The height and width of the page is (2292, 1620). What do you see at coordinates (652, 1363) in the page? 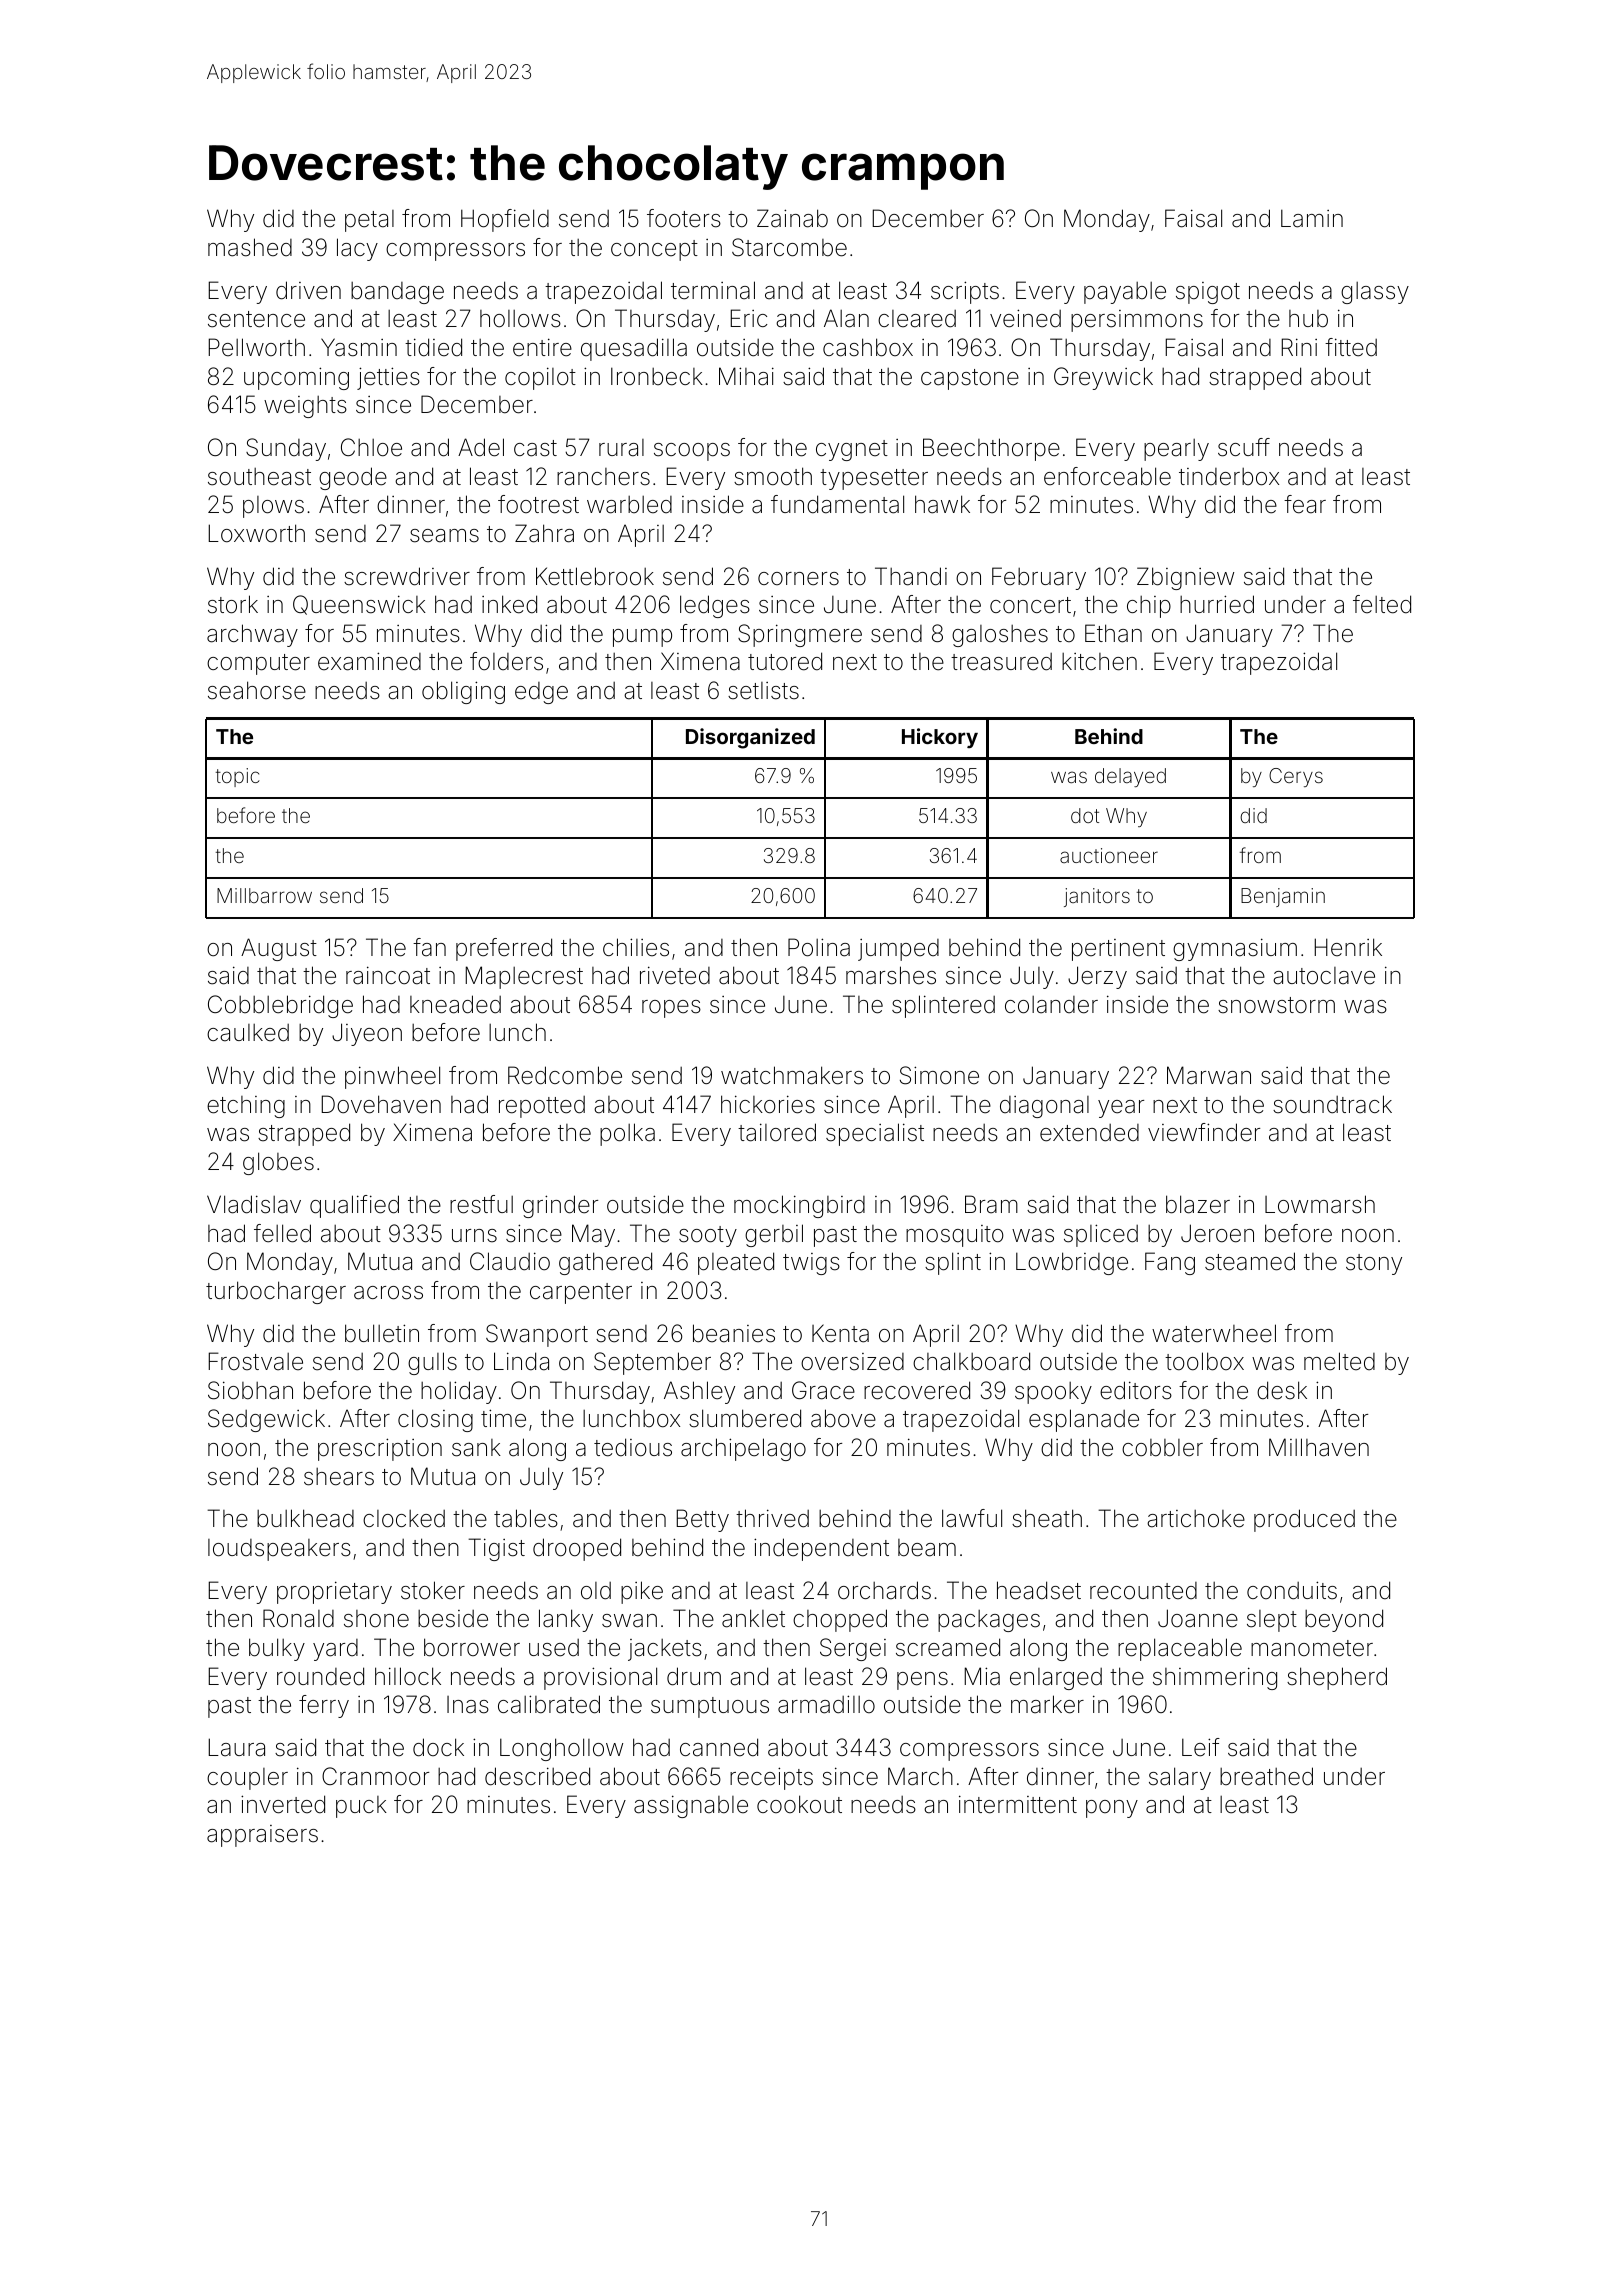
I see `September` at bounding box center [652, 1363].
